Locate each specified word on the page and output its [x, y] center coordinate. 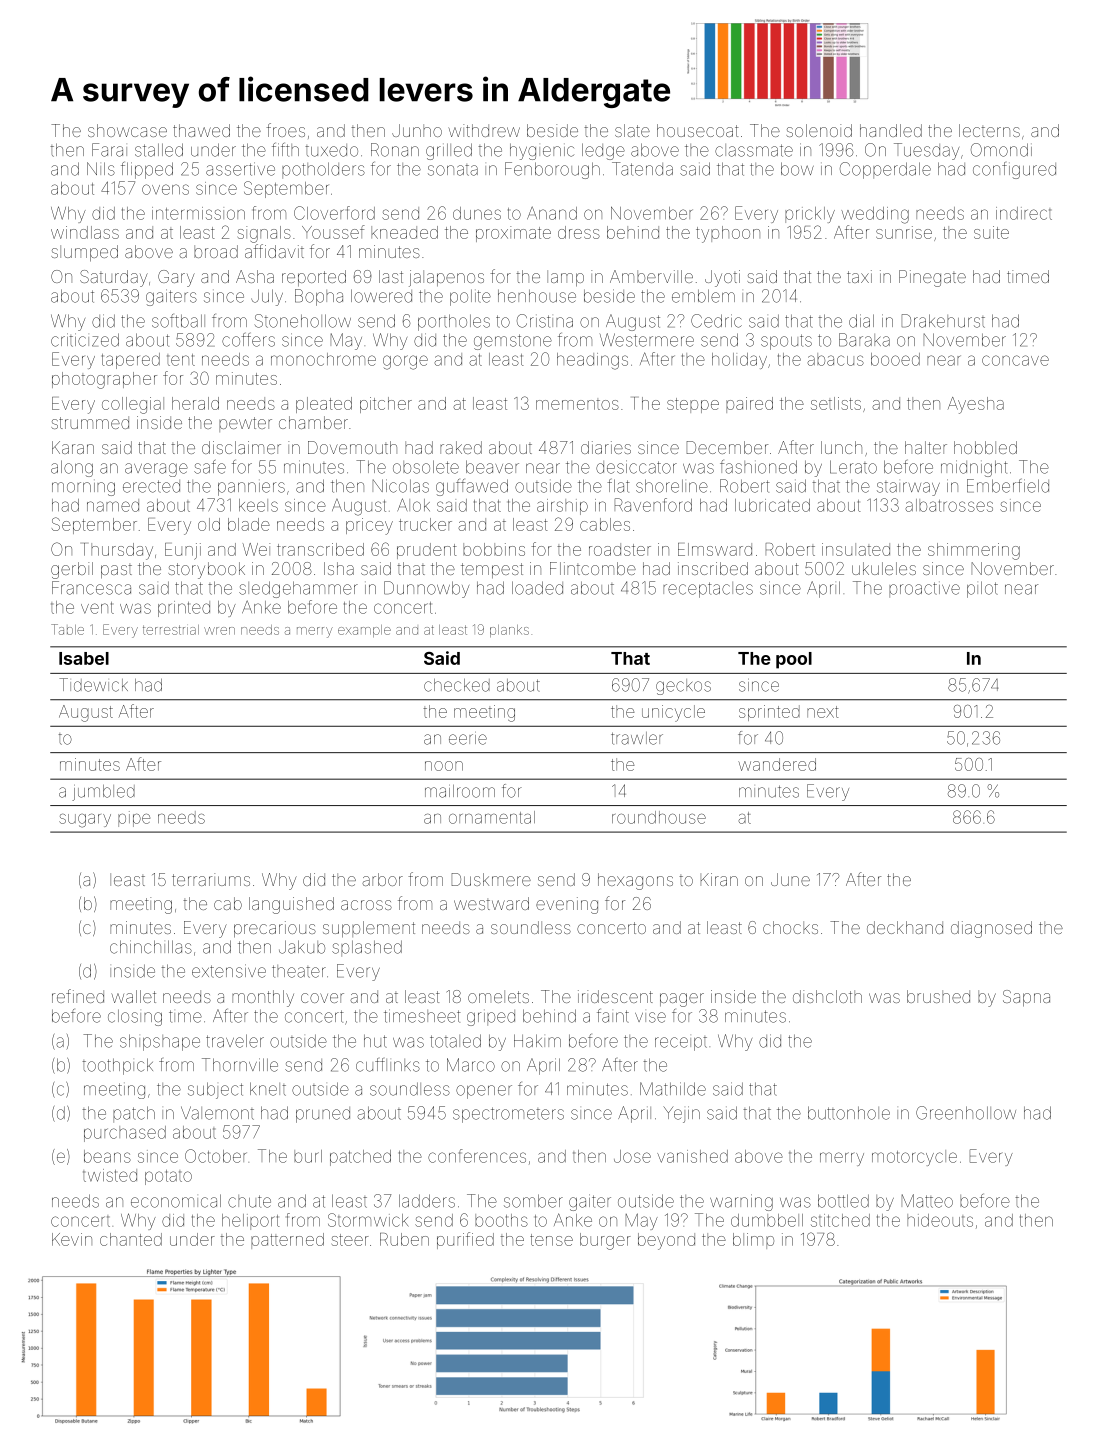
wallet [133, 996]
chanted [131, 1239]
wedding [875, 215]
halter [926, 447]
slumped [84, 253]
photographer [104, 380]
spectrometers [508, 1115]
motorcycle [914, 1158]
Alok [413, 505]
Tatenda [642, 169]
